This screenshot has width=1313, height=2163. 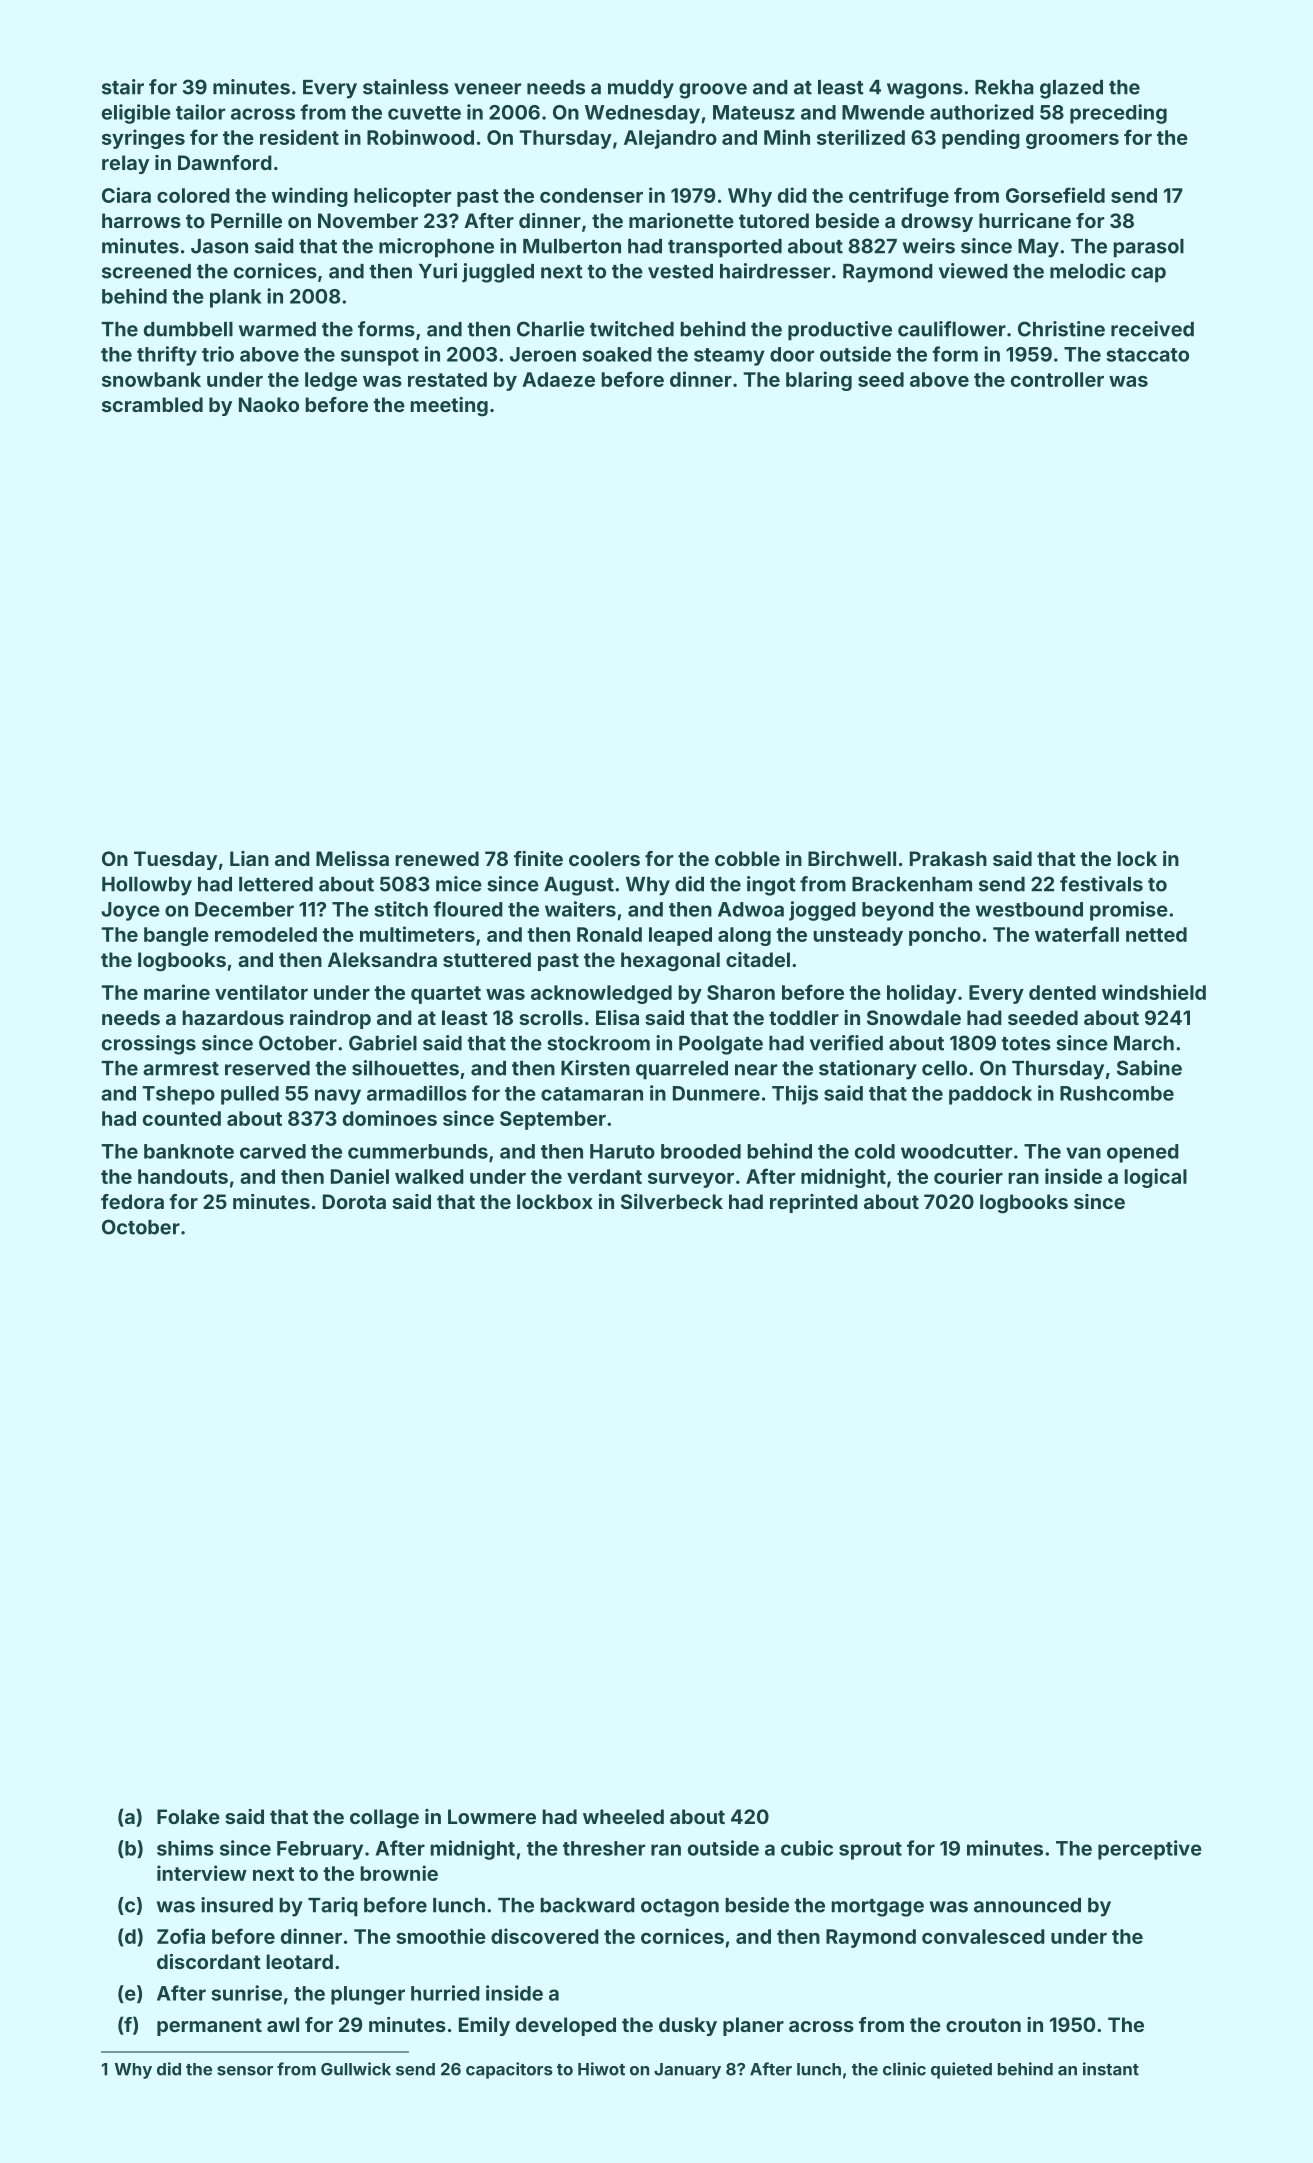 I want to click on windshield, so click(x=1154, y=992).
